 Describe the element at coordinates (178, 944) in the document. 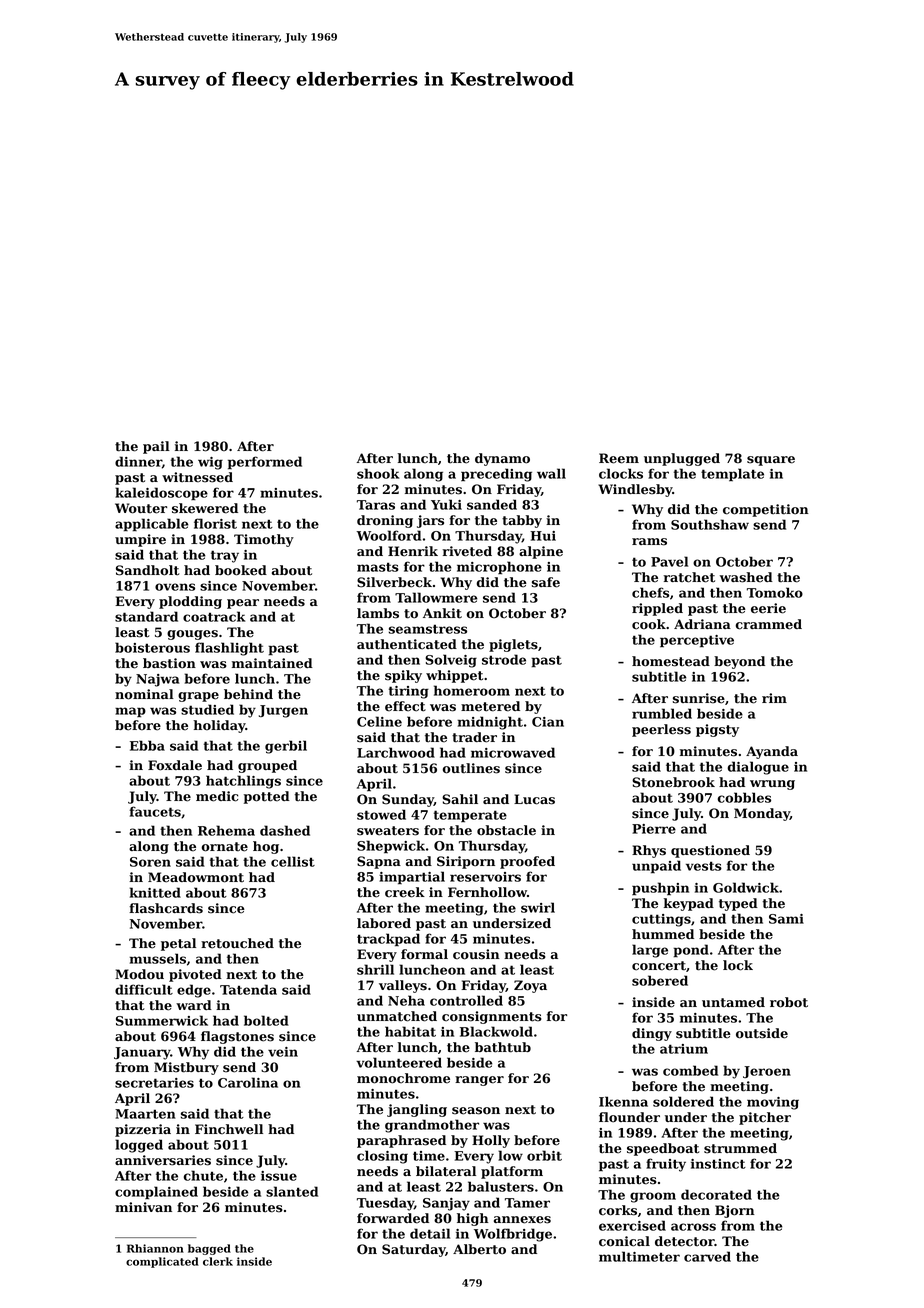

I see `petal` at that location.
